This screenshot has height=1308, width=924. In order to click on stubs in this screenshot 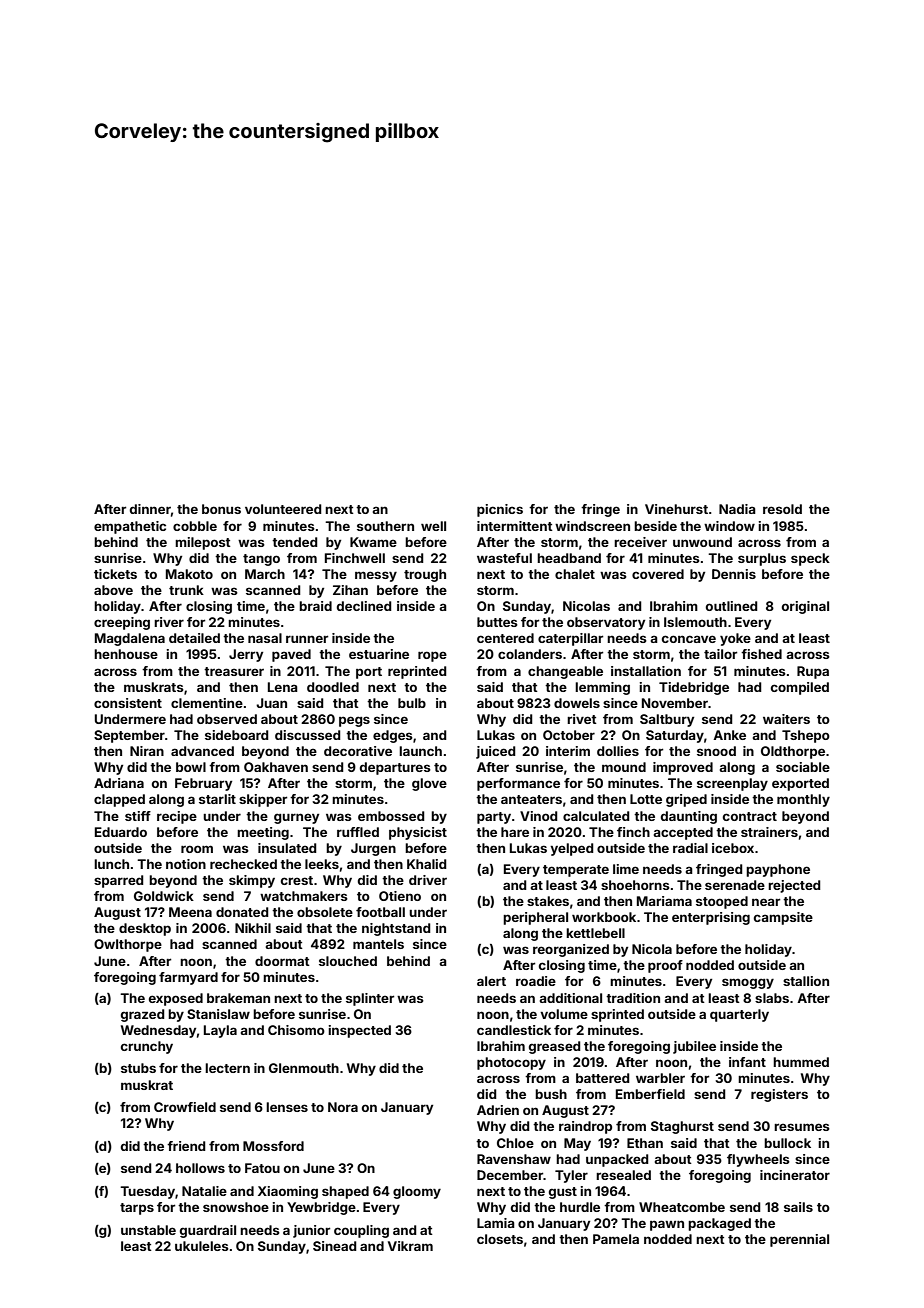, I will do `click(138, 1068)`.
